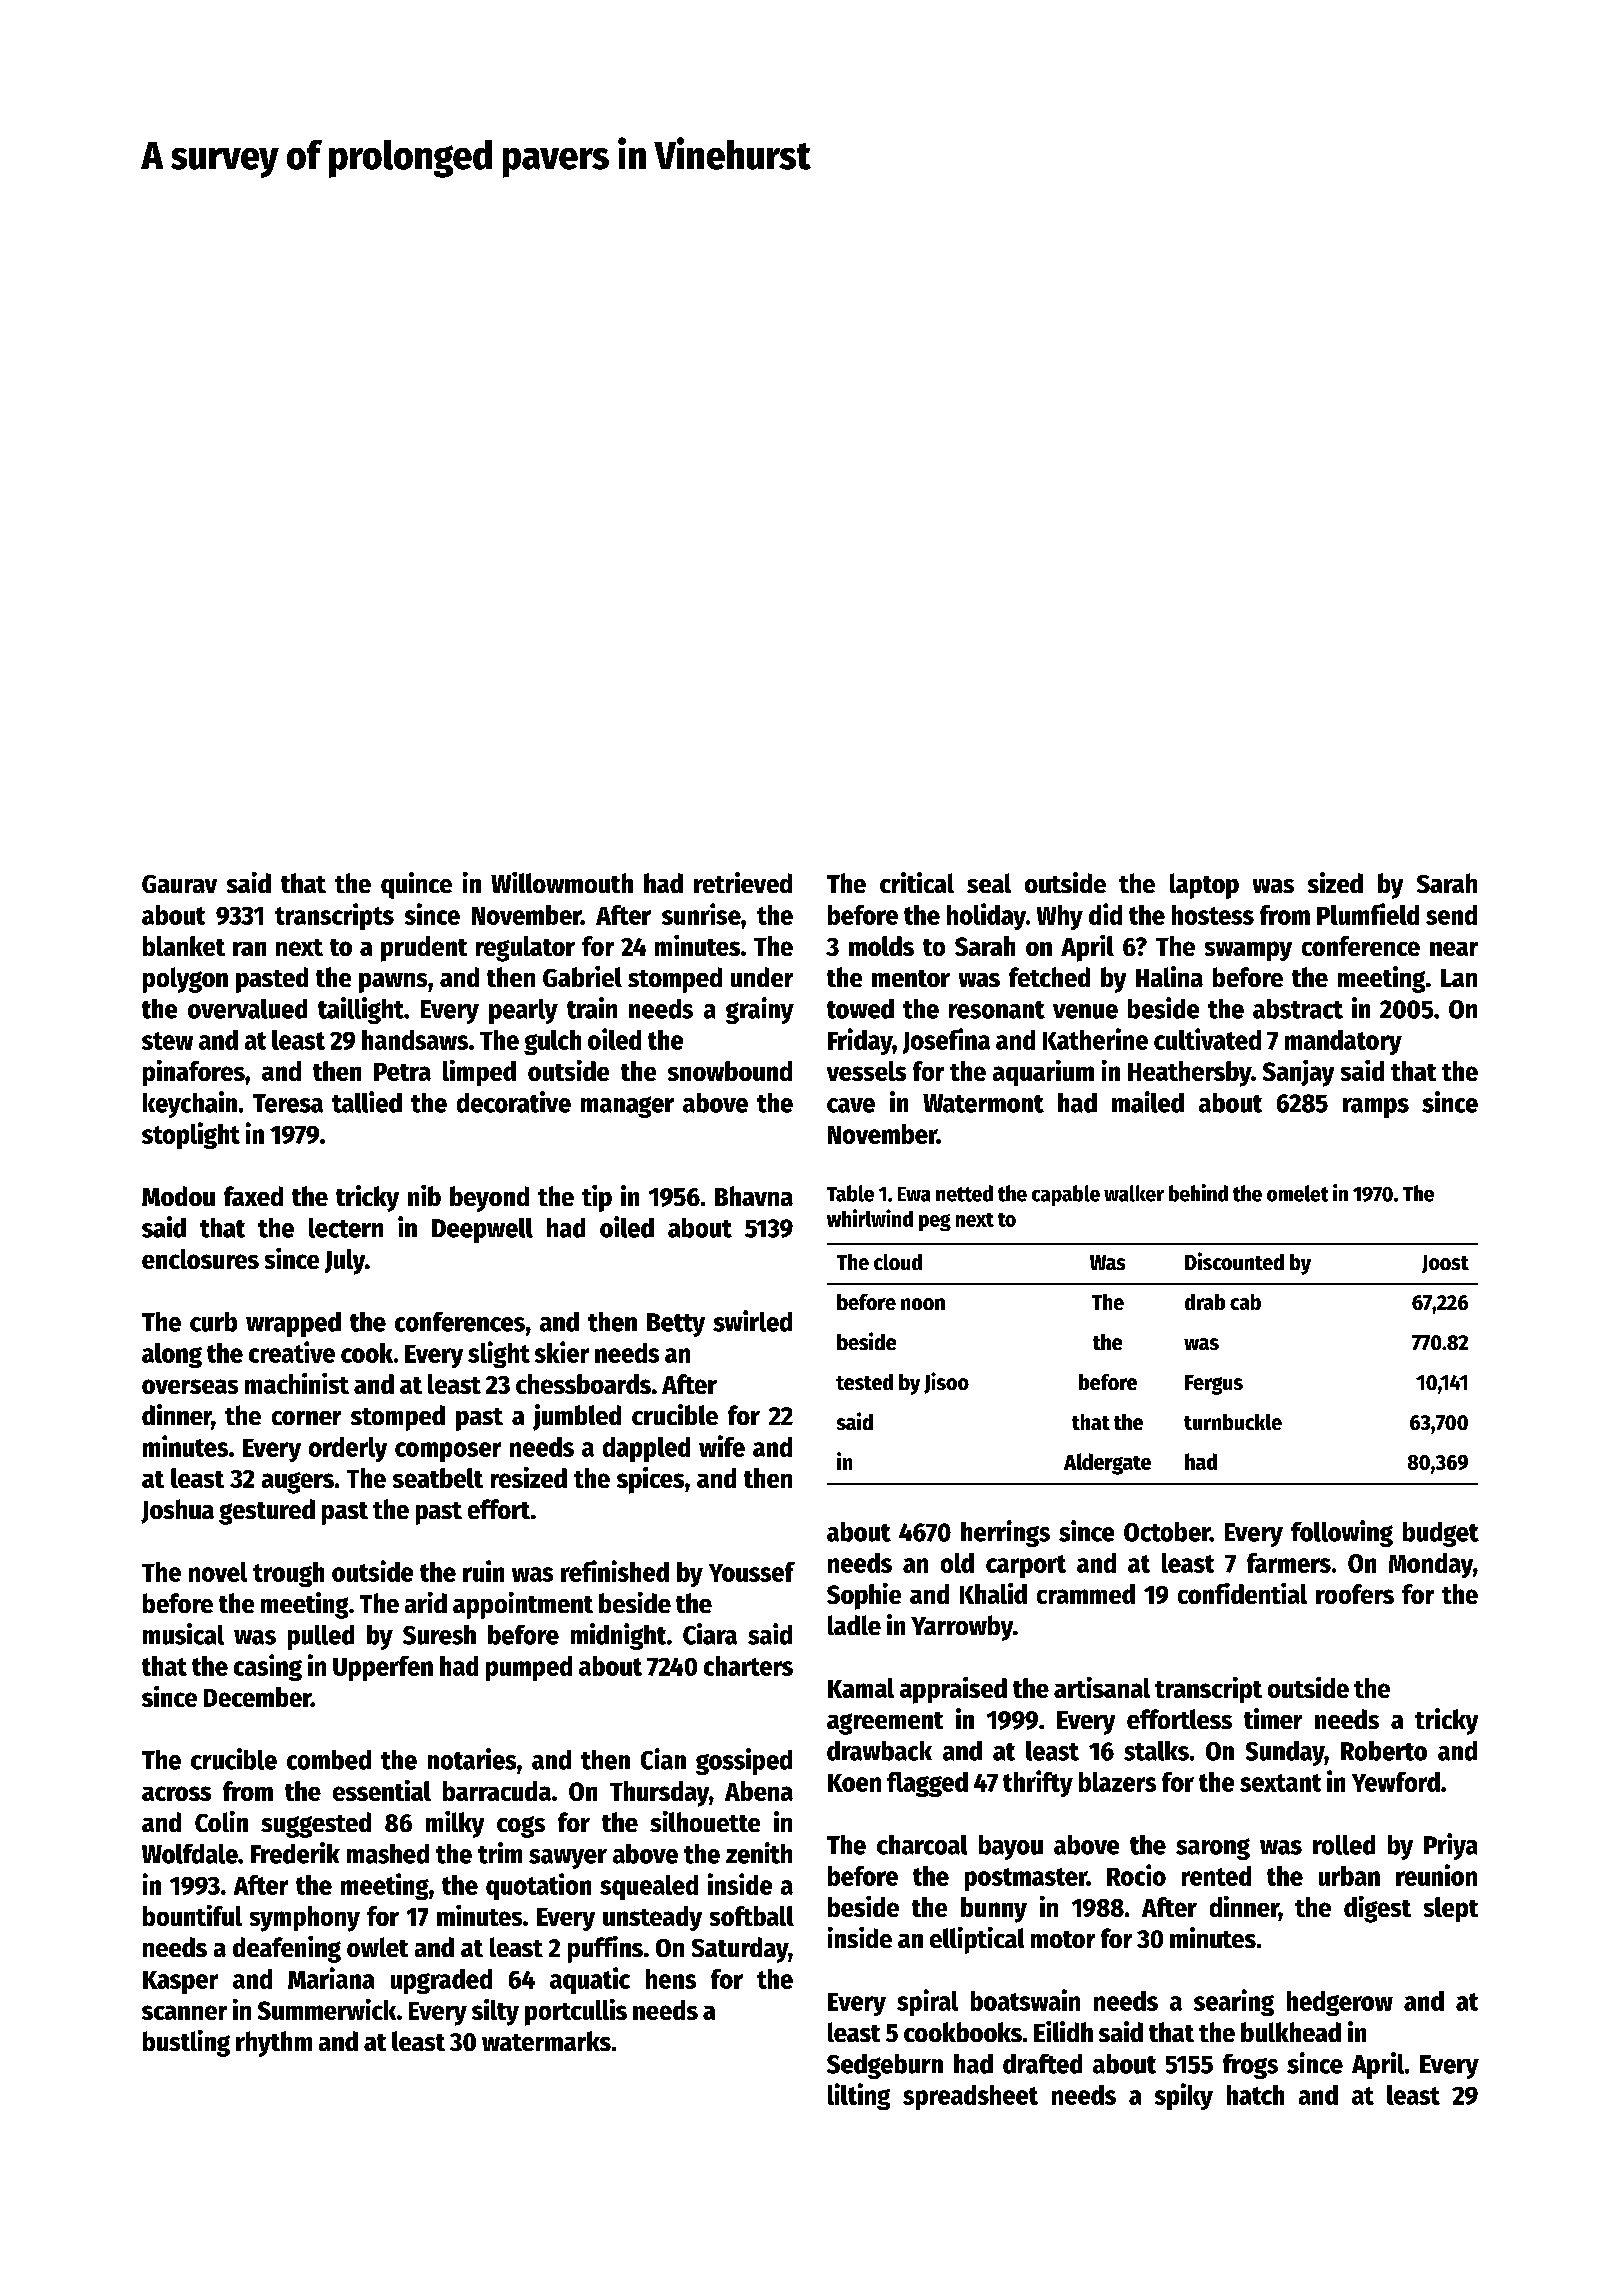  I want to click on Monday, so click(1431, 1565).
